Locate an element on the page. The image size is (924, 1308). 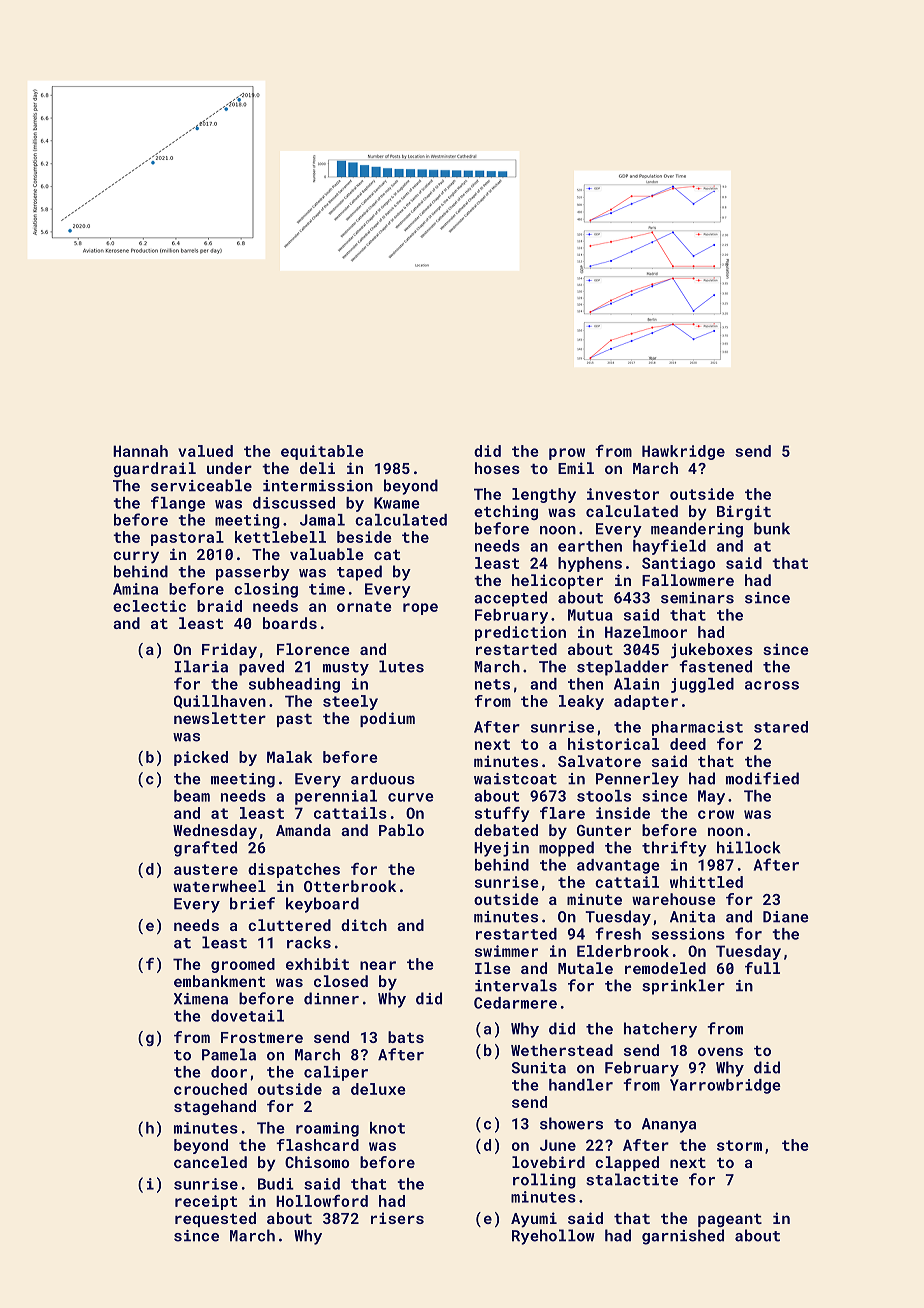
Diane is located at coordinates (785, 917).
